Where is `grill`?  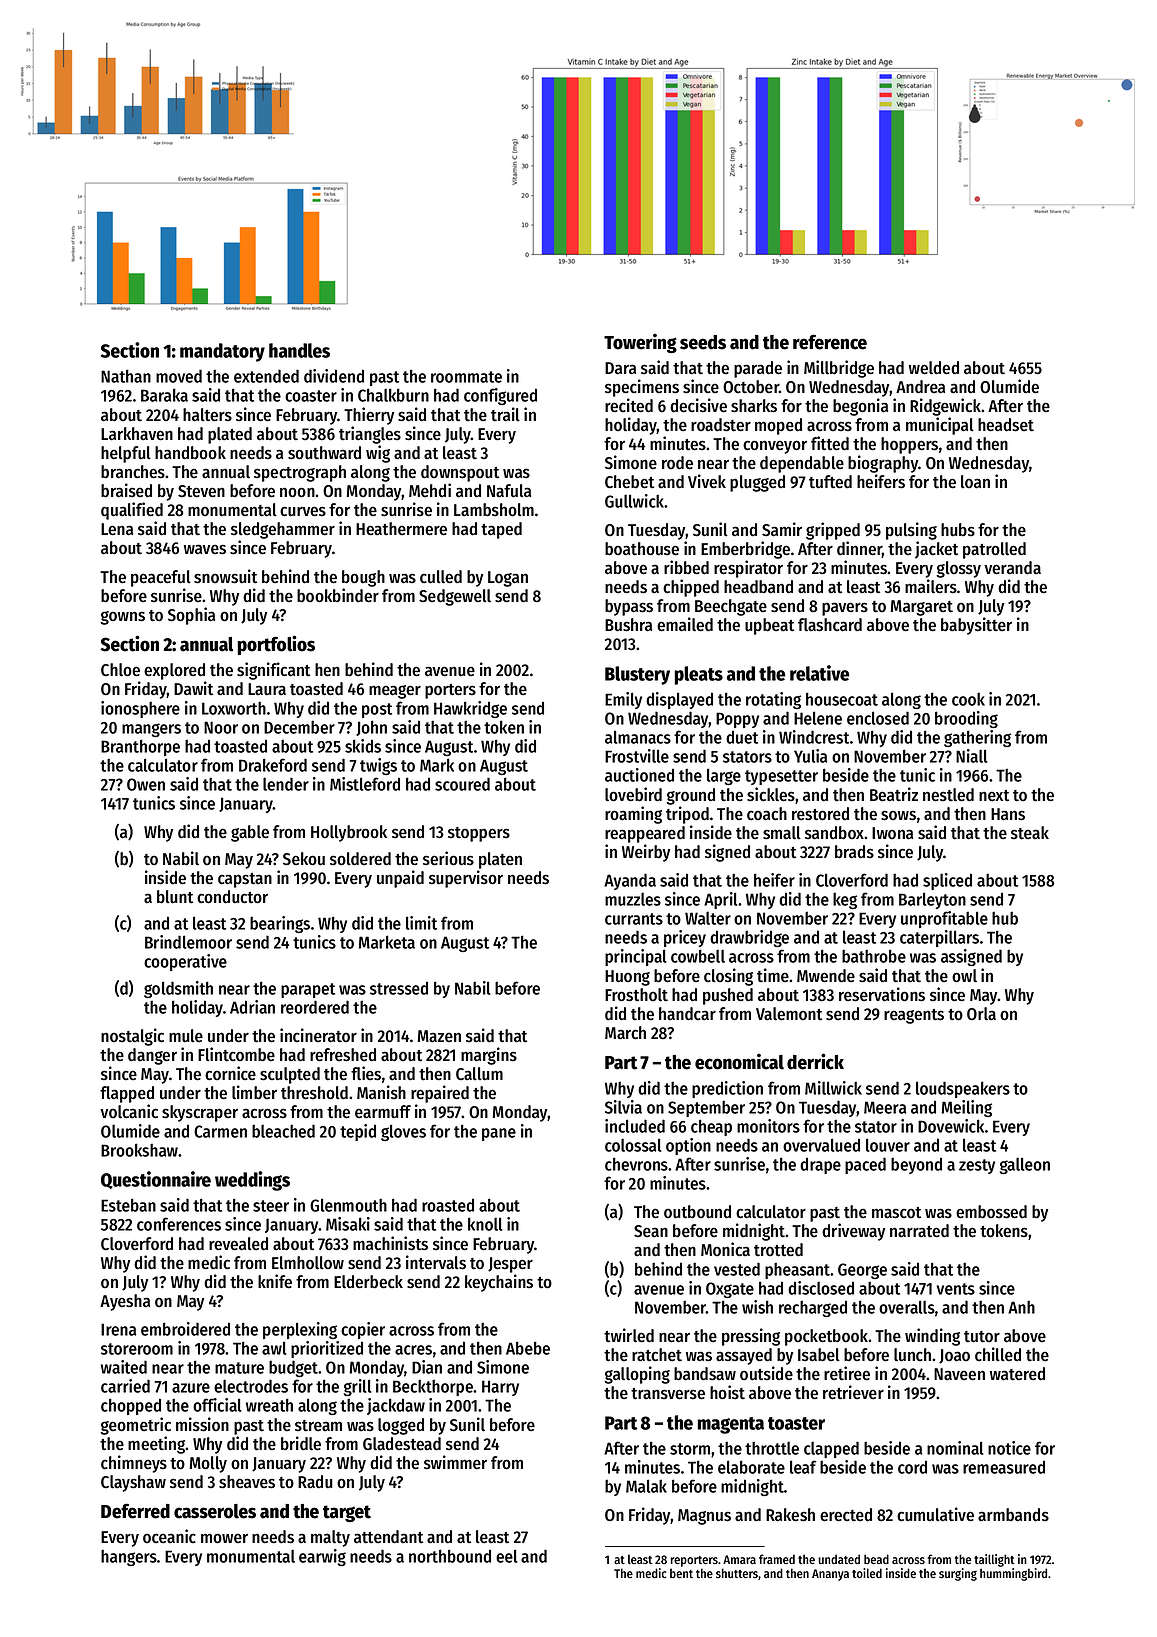 grill is located at coordinates (358, 1387).
